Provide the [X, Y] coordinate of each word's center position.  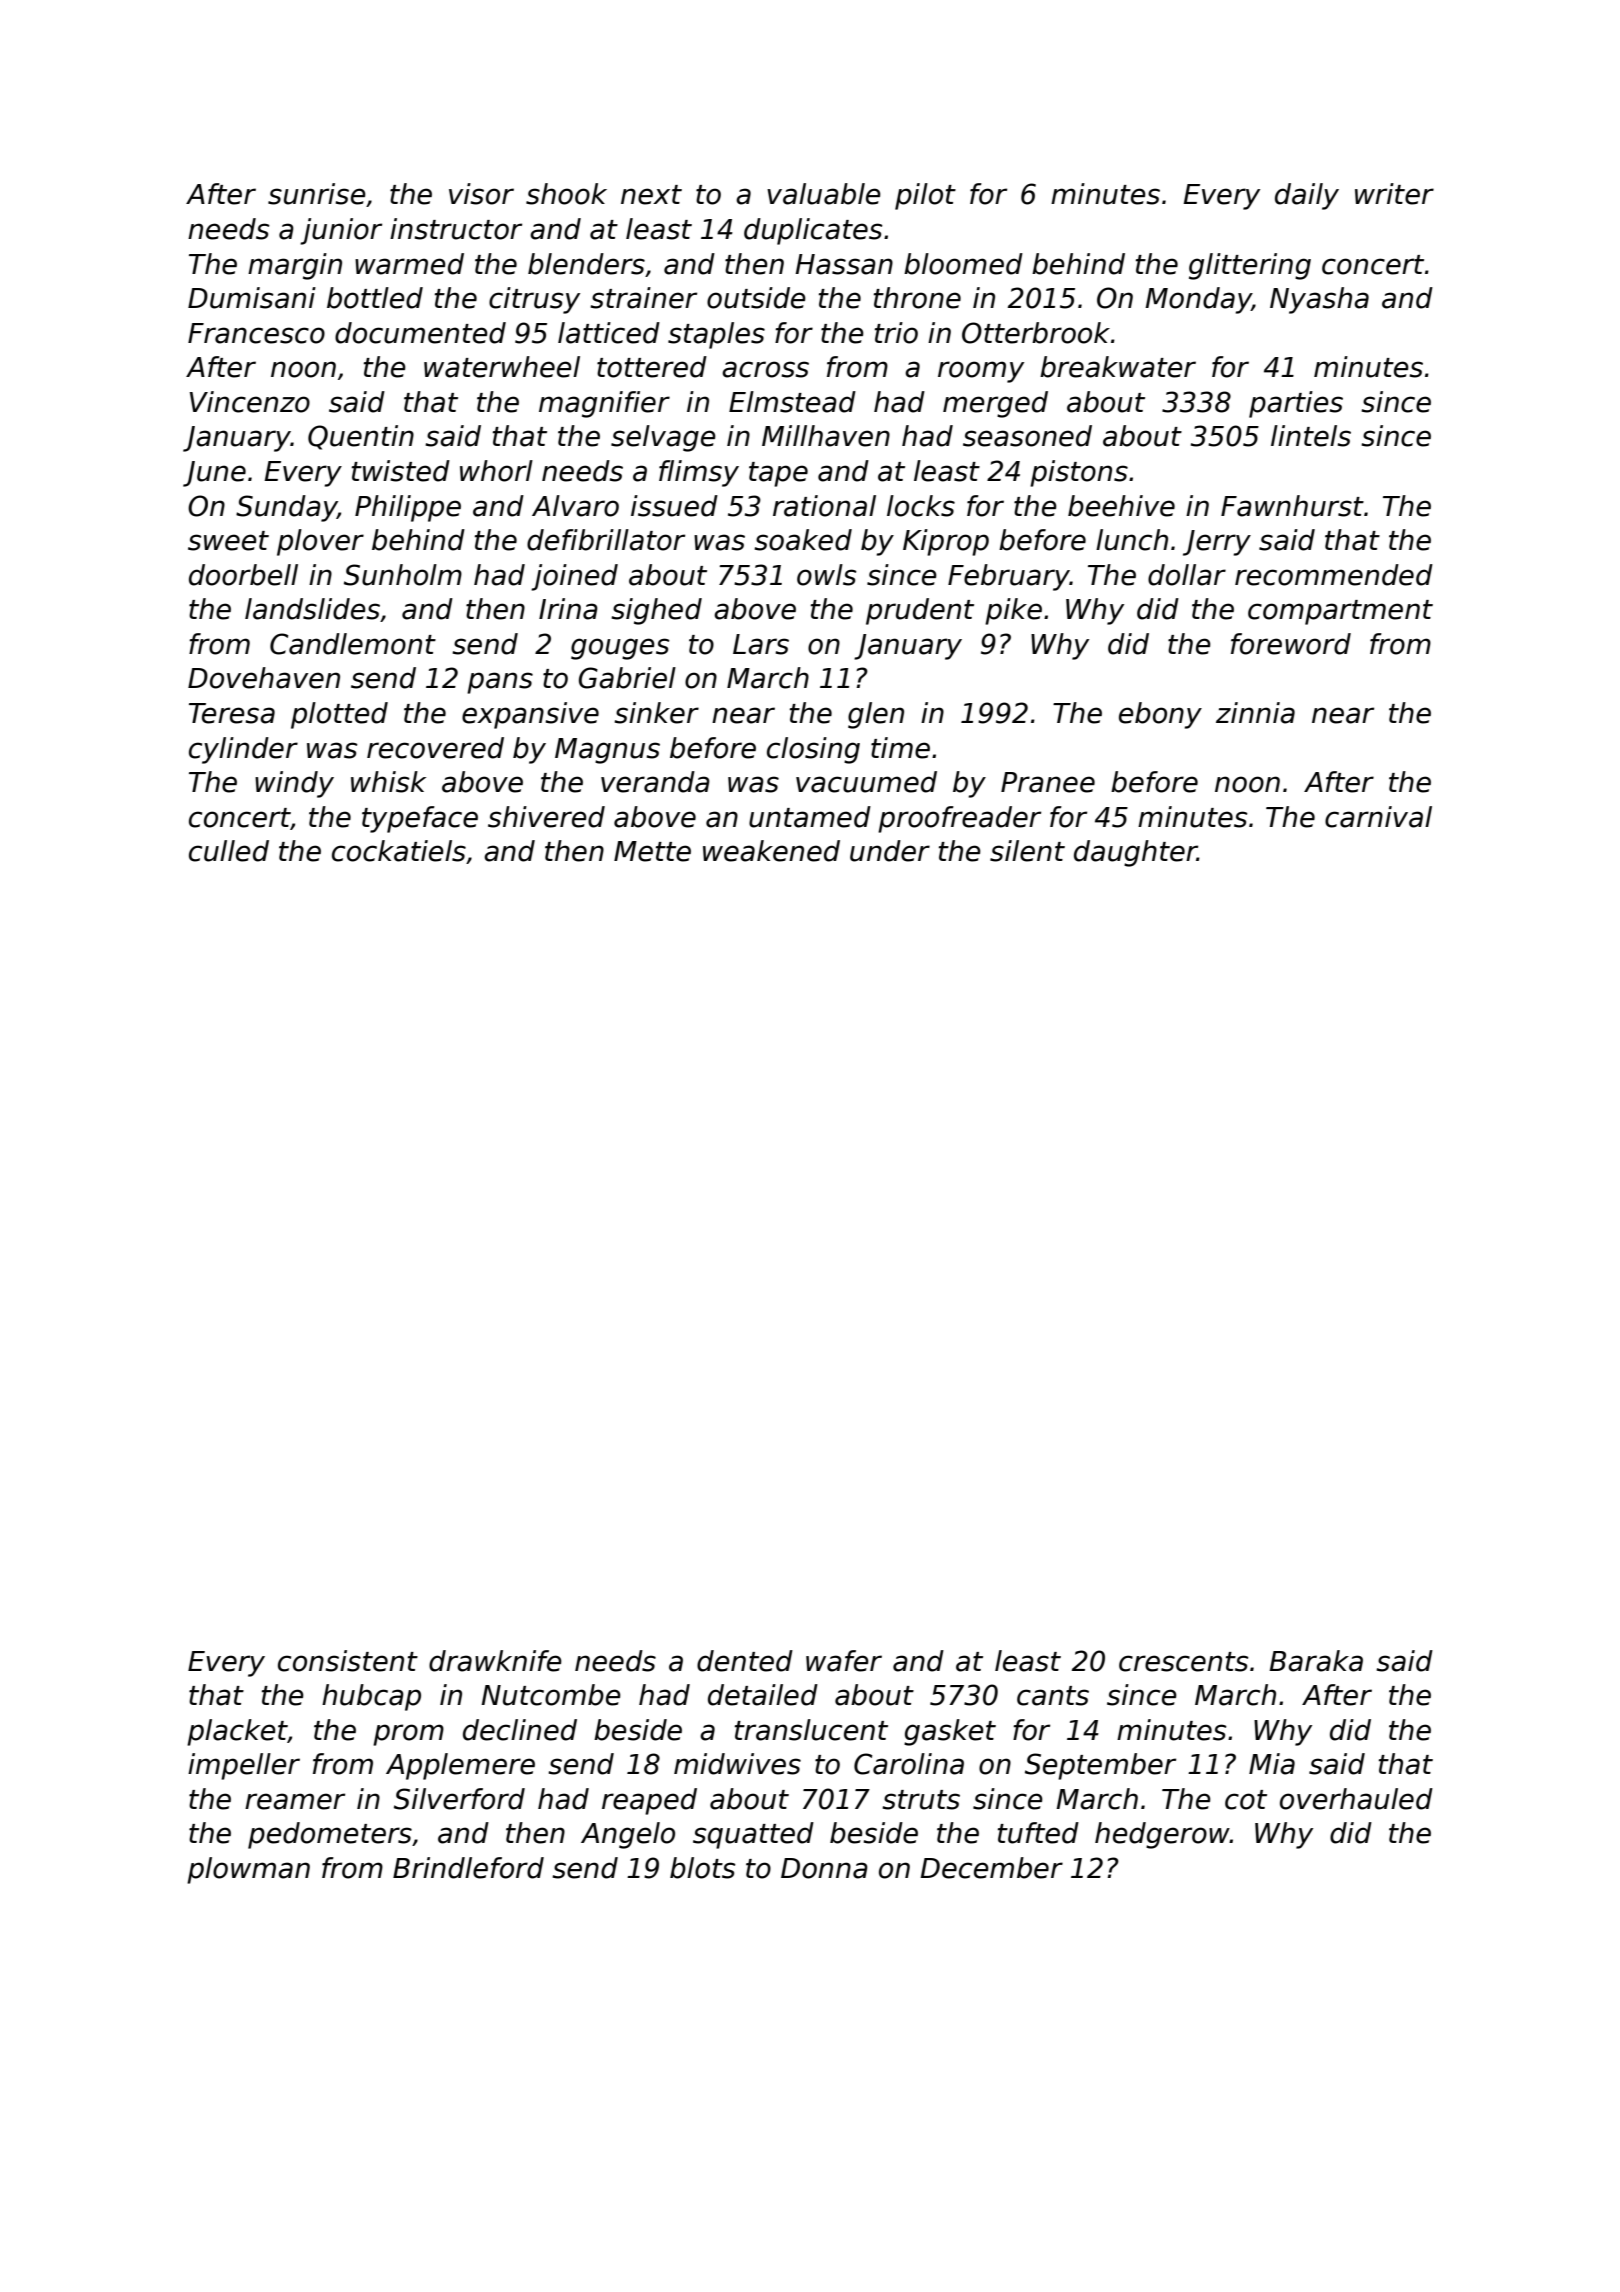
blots [703, 1868]
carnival [1378, 817]
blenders [586, 264]
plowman [248, 1870]
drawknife [495, 1661]
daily [1307, 196]
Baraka [1316, 1661]
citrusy [534, 300]
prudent [920, 611]
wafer [844, 1661]
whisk [388, 782]
